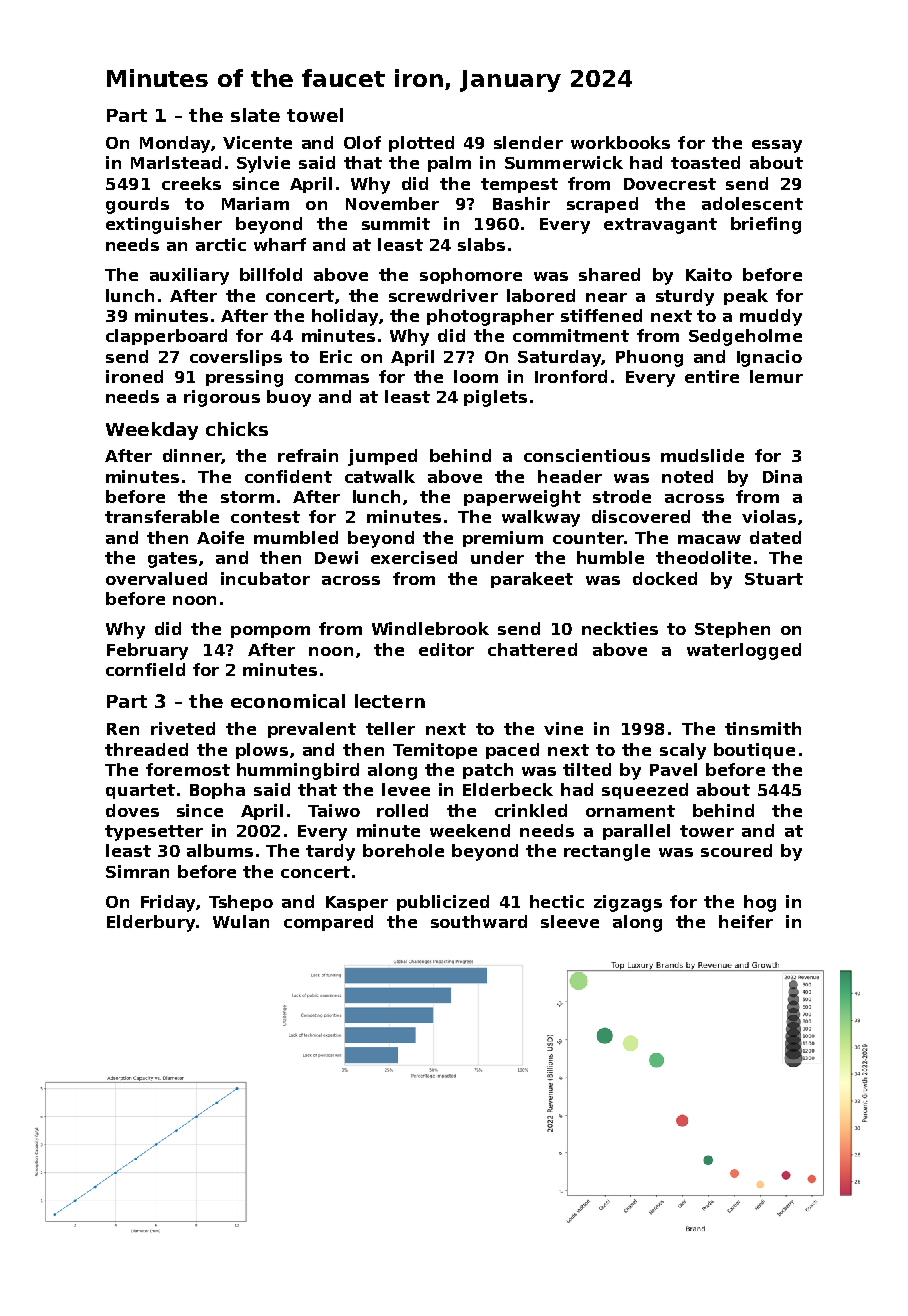 This screenshot has width=908, height=1316. What do you see at coordinates (183, 728) in the screenshot?
I see `riveted` at bounding box center [183, 728].
